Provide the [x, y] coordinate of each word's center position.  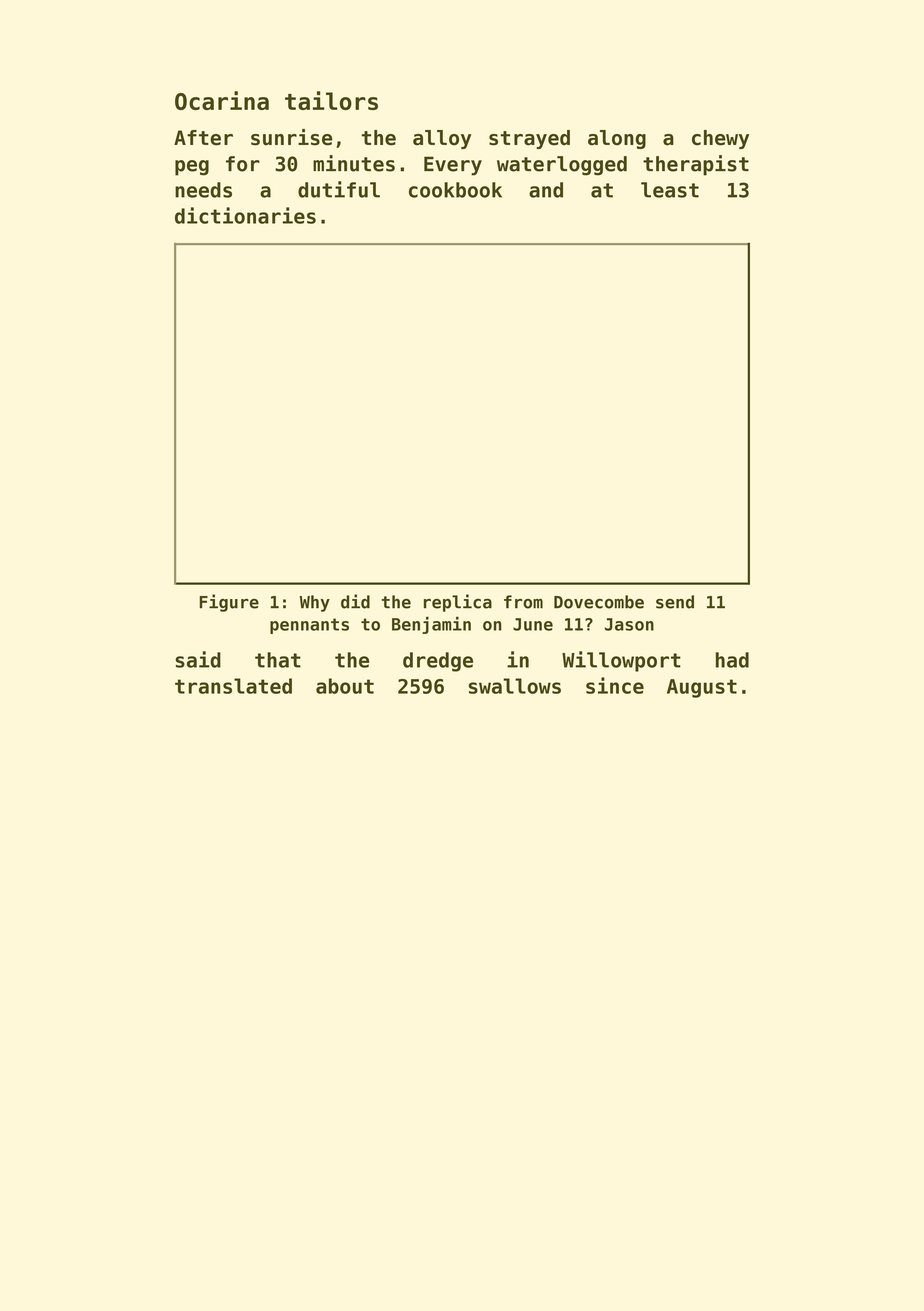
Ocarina [222, 100]
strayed [529, 139]
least [670, 190]
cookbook [455, 190]
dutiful [339, 189]
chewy [720, 139]
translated [233, 686]
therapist [696, 165]
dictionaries [245, 215]
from [523, 602]
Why [315, 603]
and [546, 190]
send [675, 602]
